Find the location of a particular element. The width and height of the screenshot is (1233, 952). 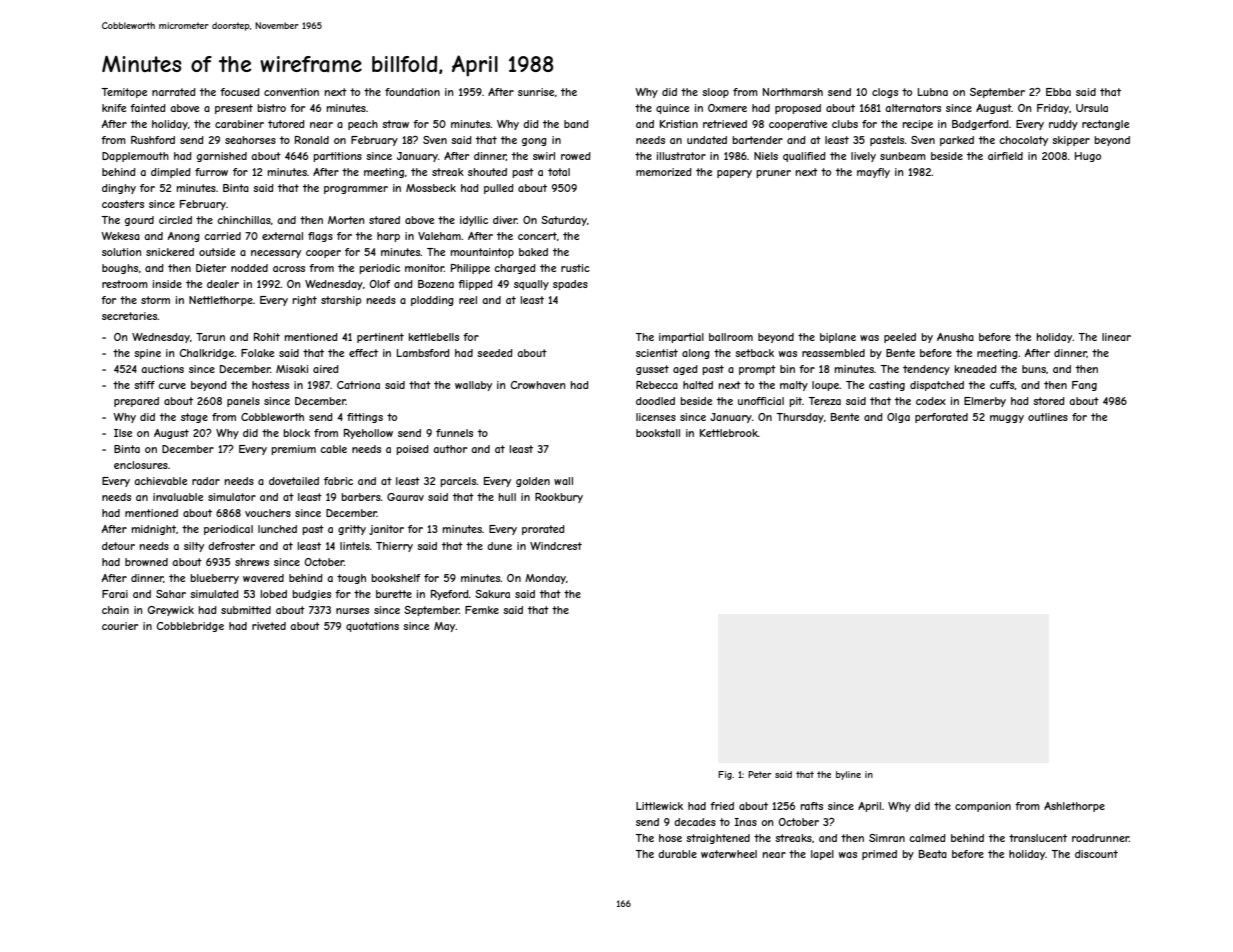

Littlewick is located at coordinates (659, 806).
